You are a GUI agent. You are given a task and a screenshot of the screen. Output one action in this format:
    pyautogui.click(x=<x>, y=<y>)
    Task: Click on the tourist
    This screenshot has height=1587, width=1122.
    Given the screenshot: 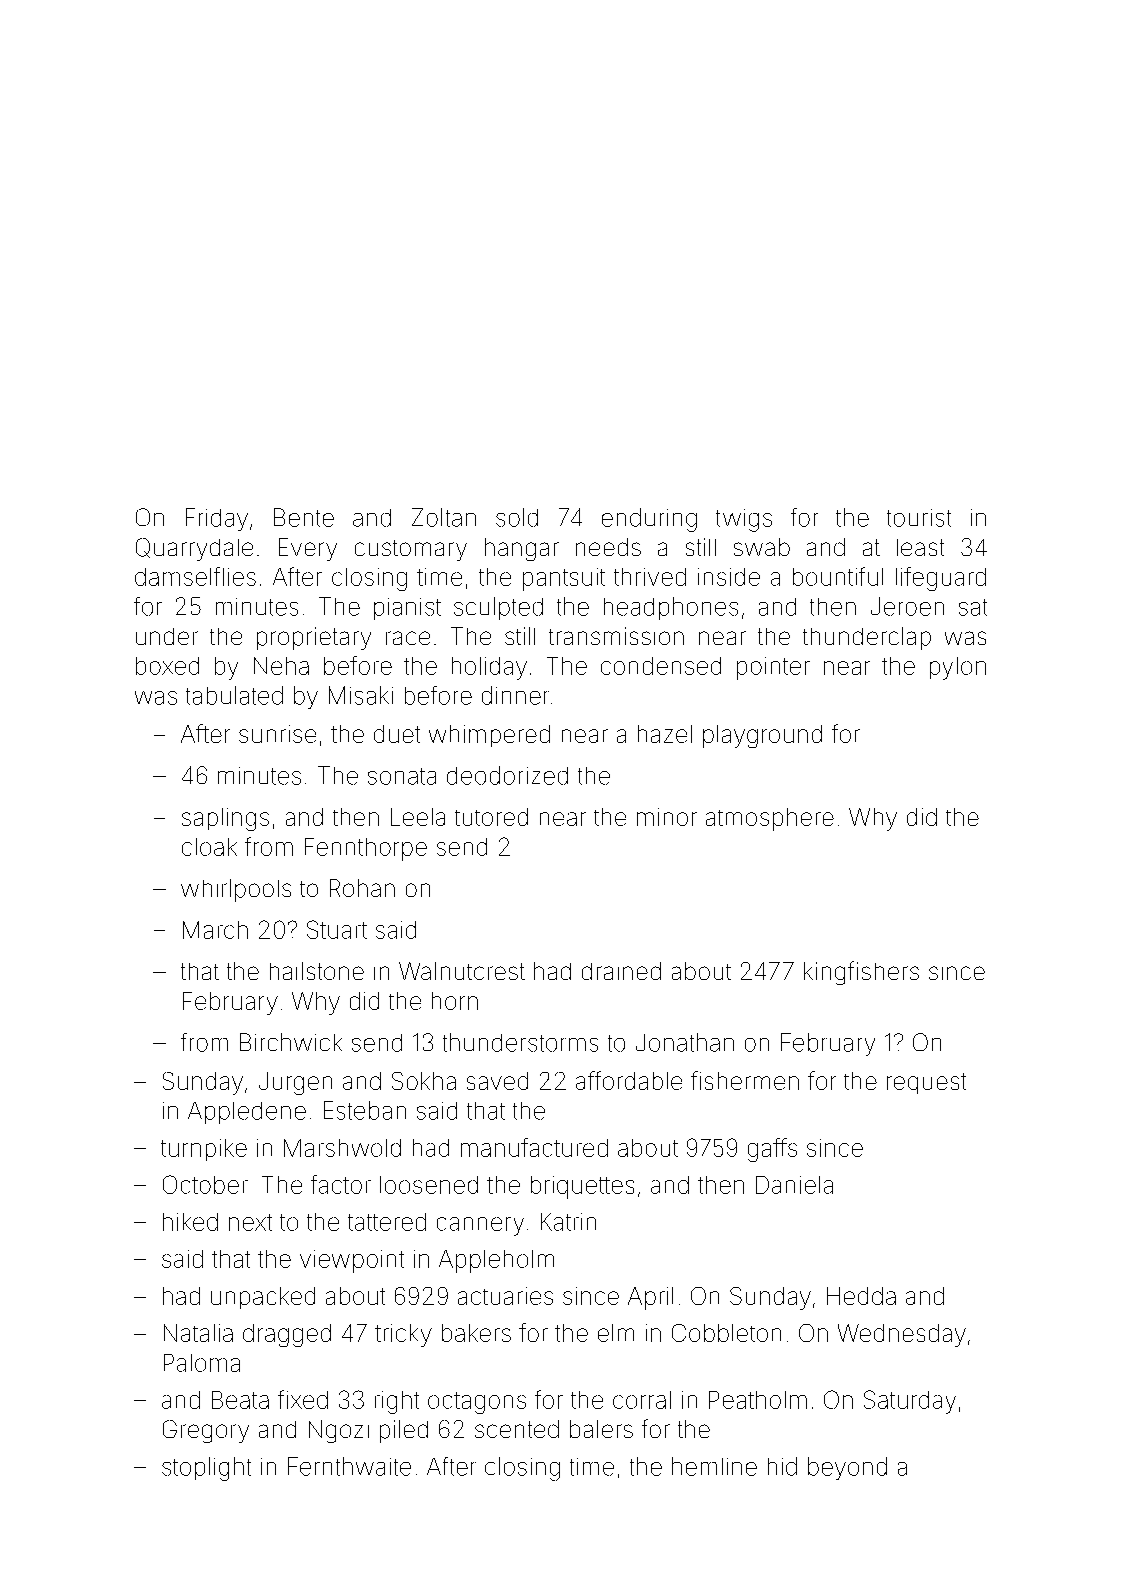 What is the action you would take?
    pyautogui.click(x=919, y=518)
